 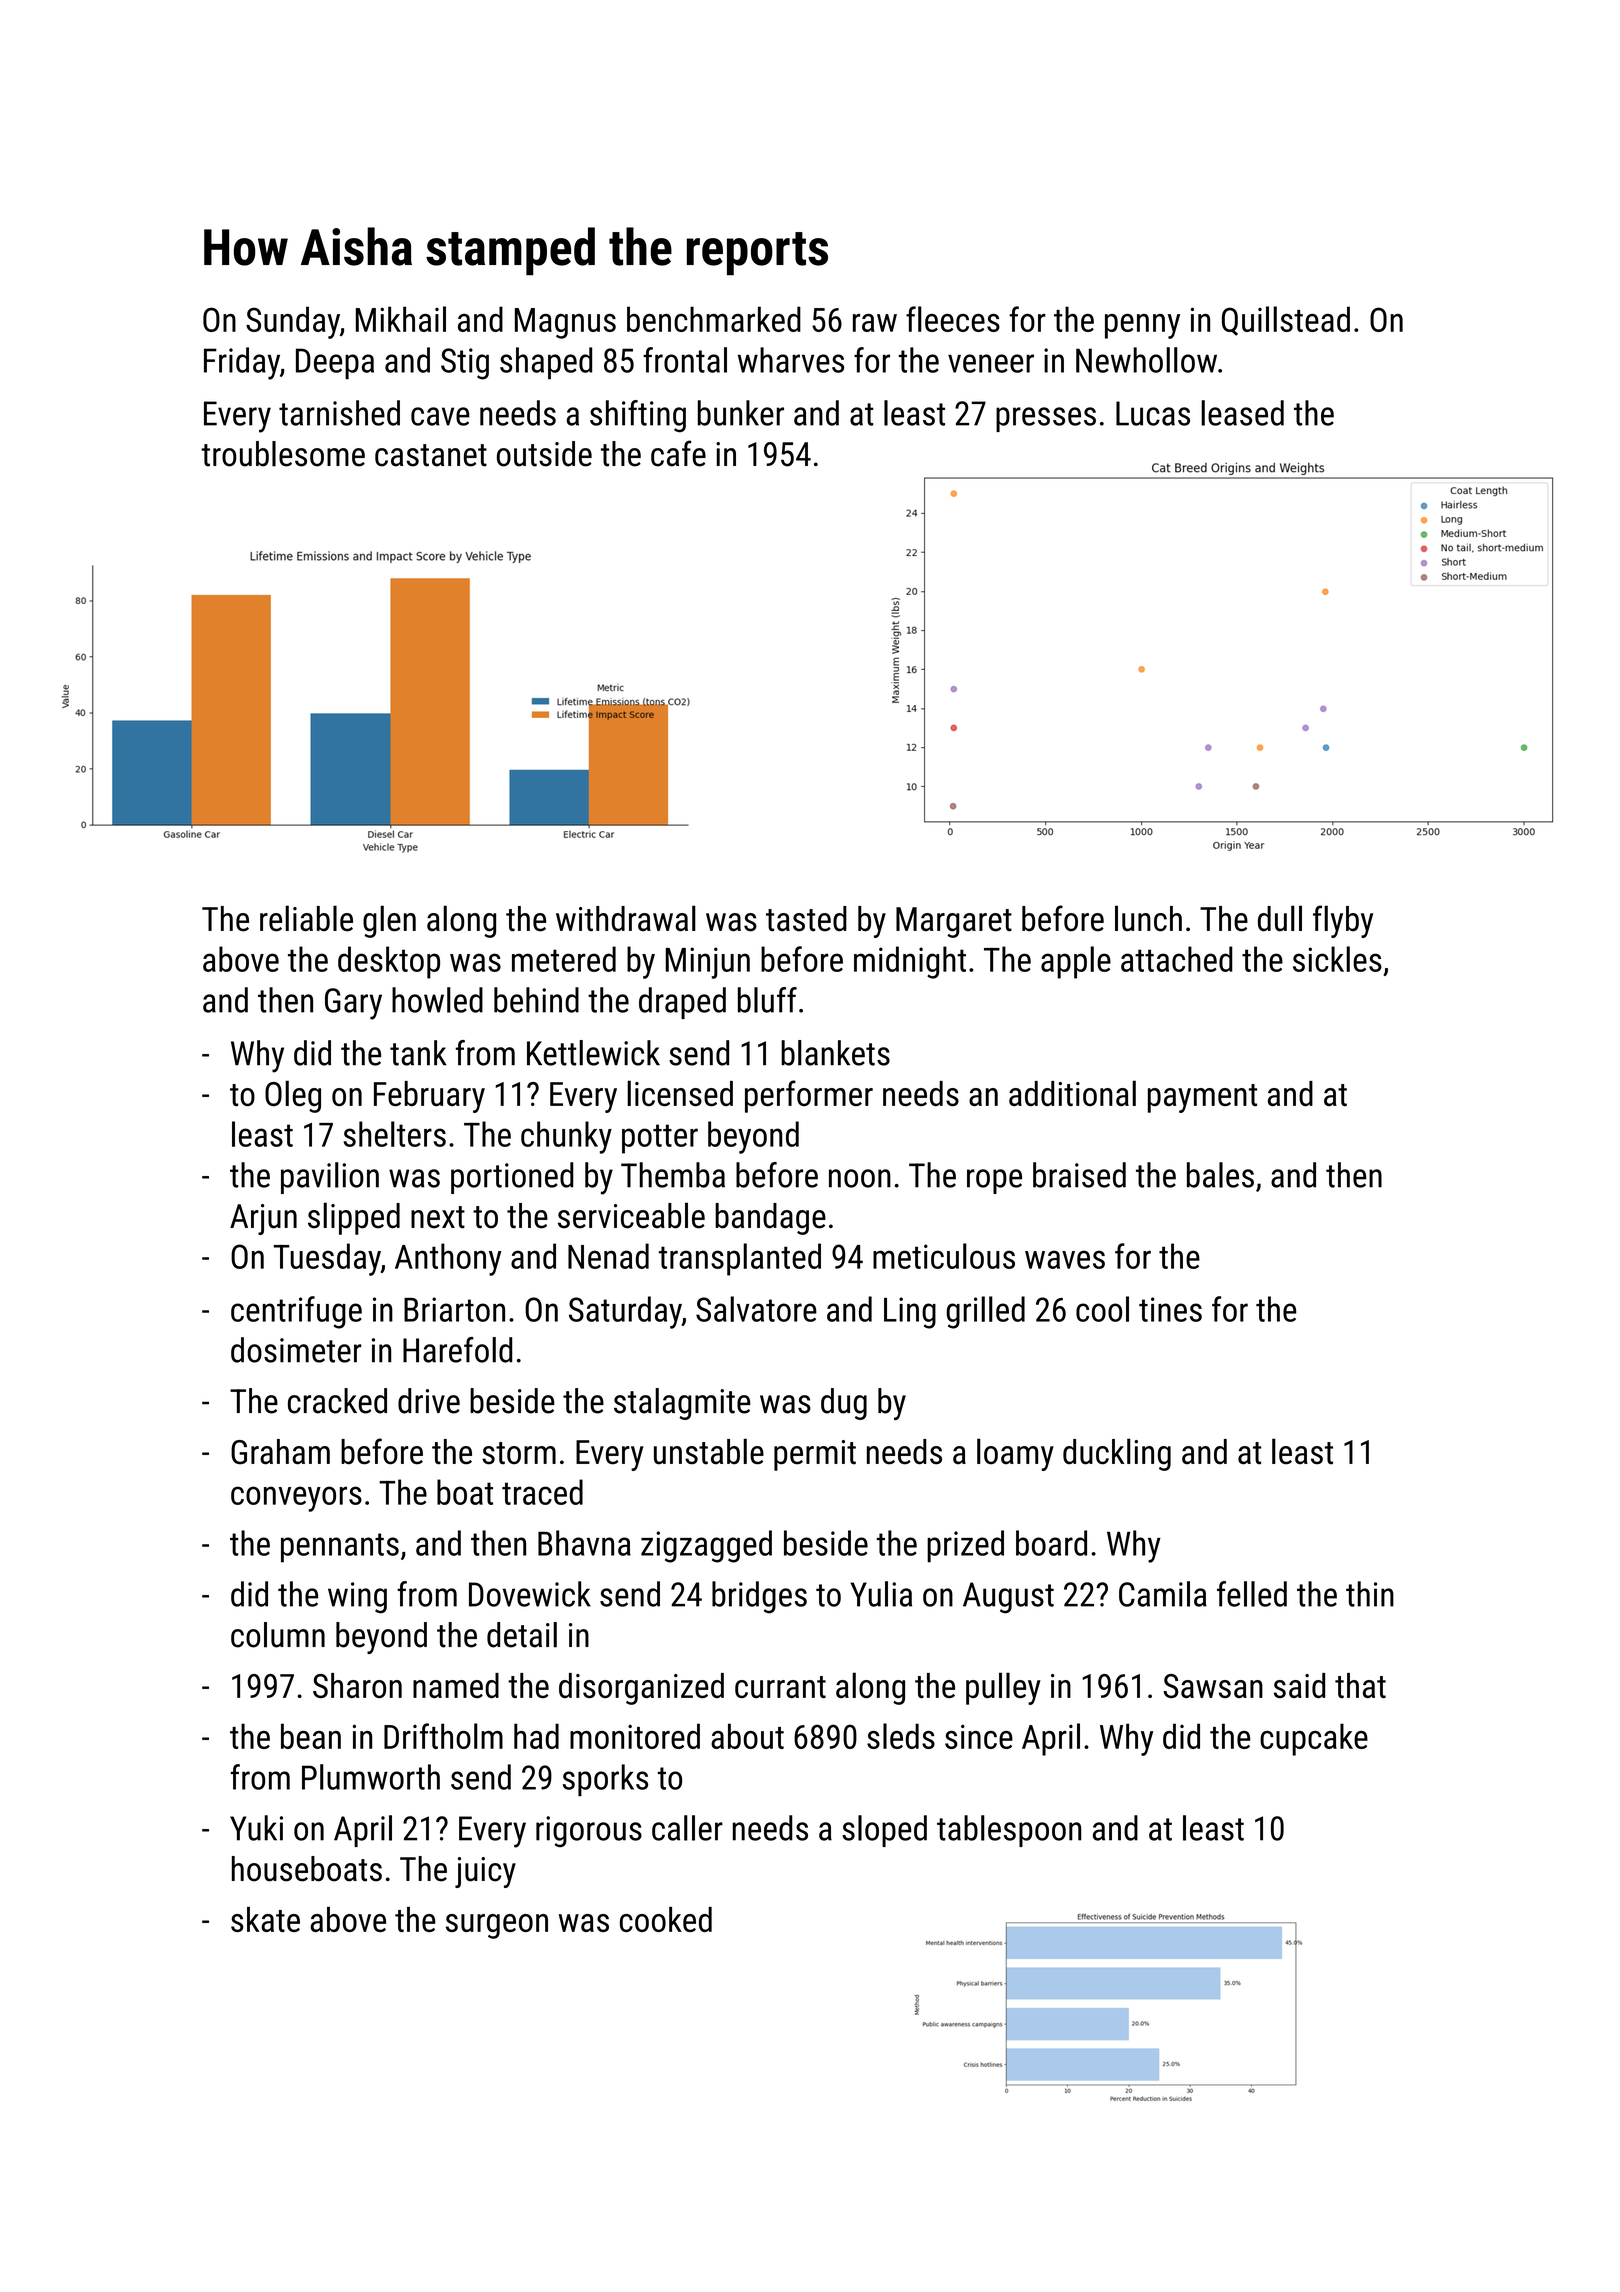 What do you see at coordinates (1009, 1831) in the document?
I see `tablespoon` at bounding box center [1009, 1831].
